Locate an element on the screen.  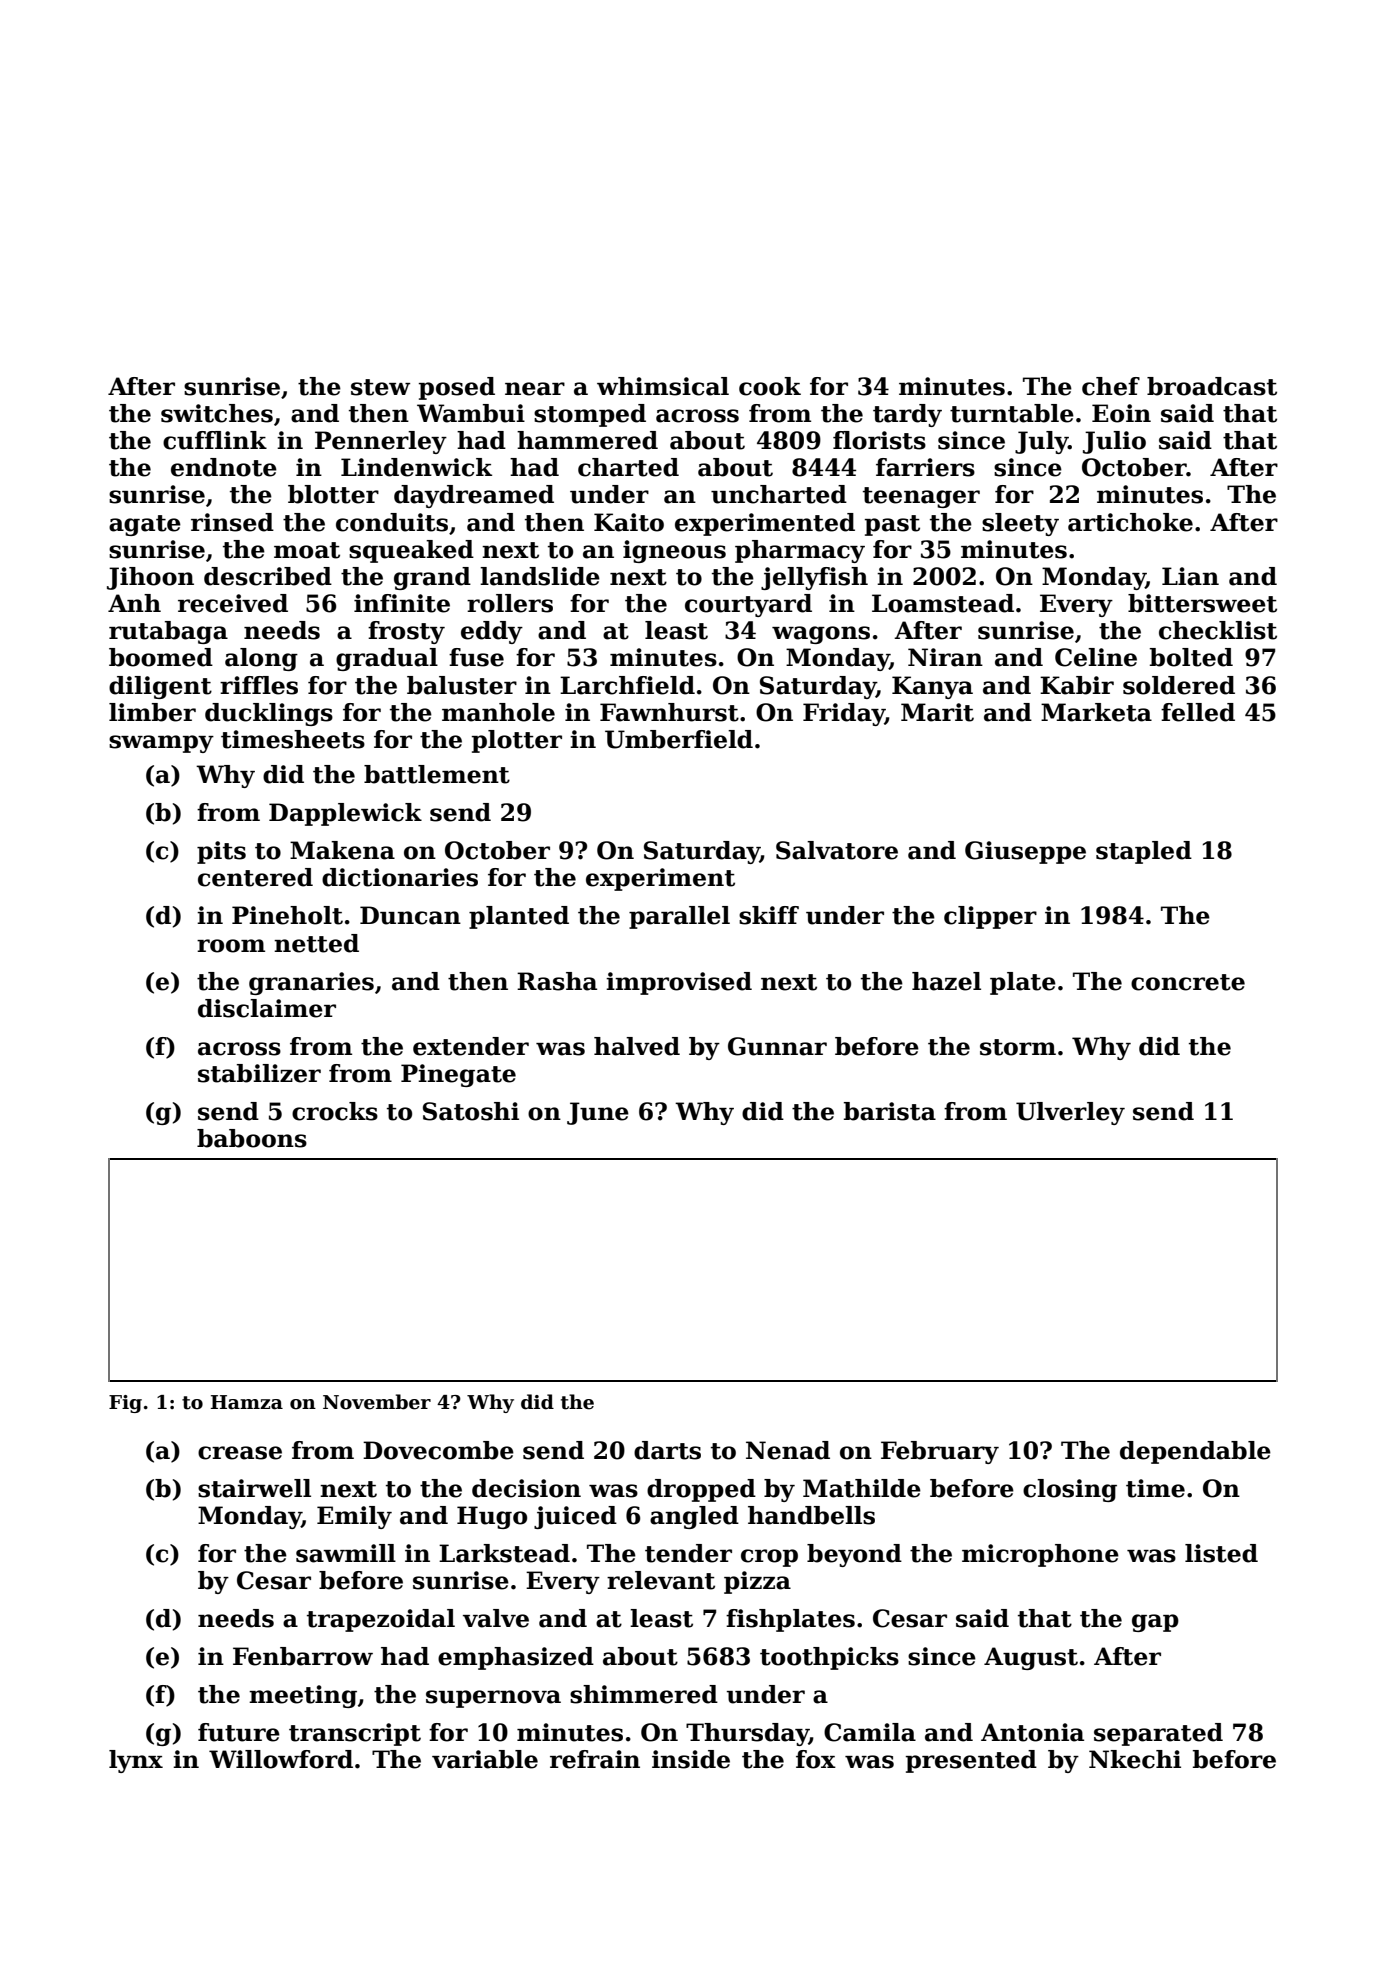
Larkstead is located at coordinates (504, 1553).
